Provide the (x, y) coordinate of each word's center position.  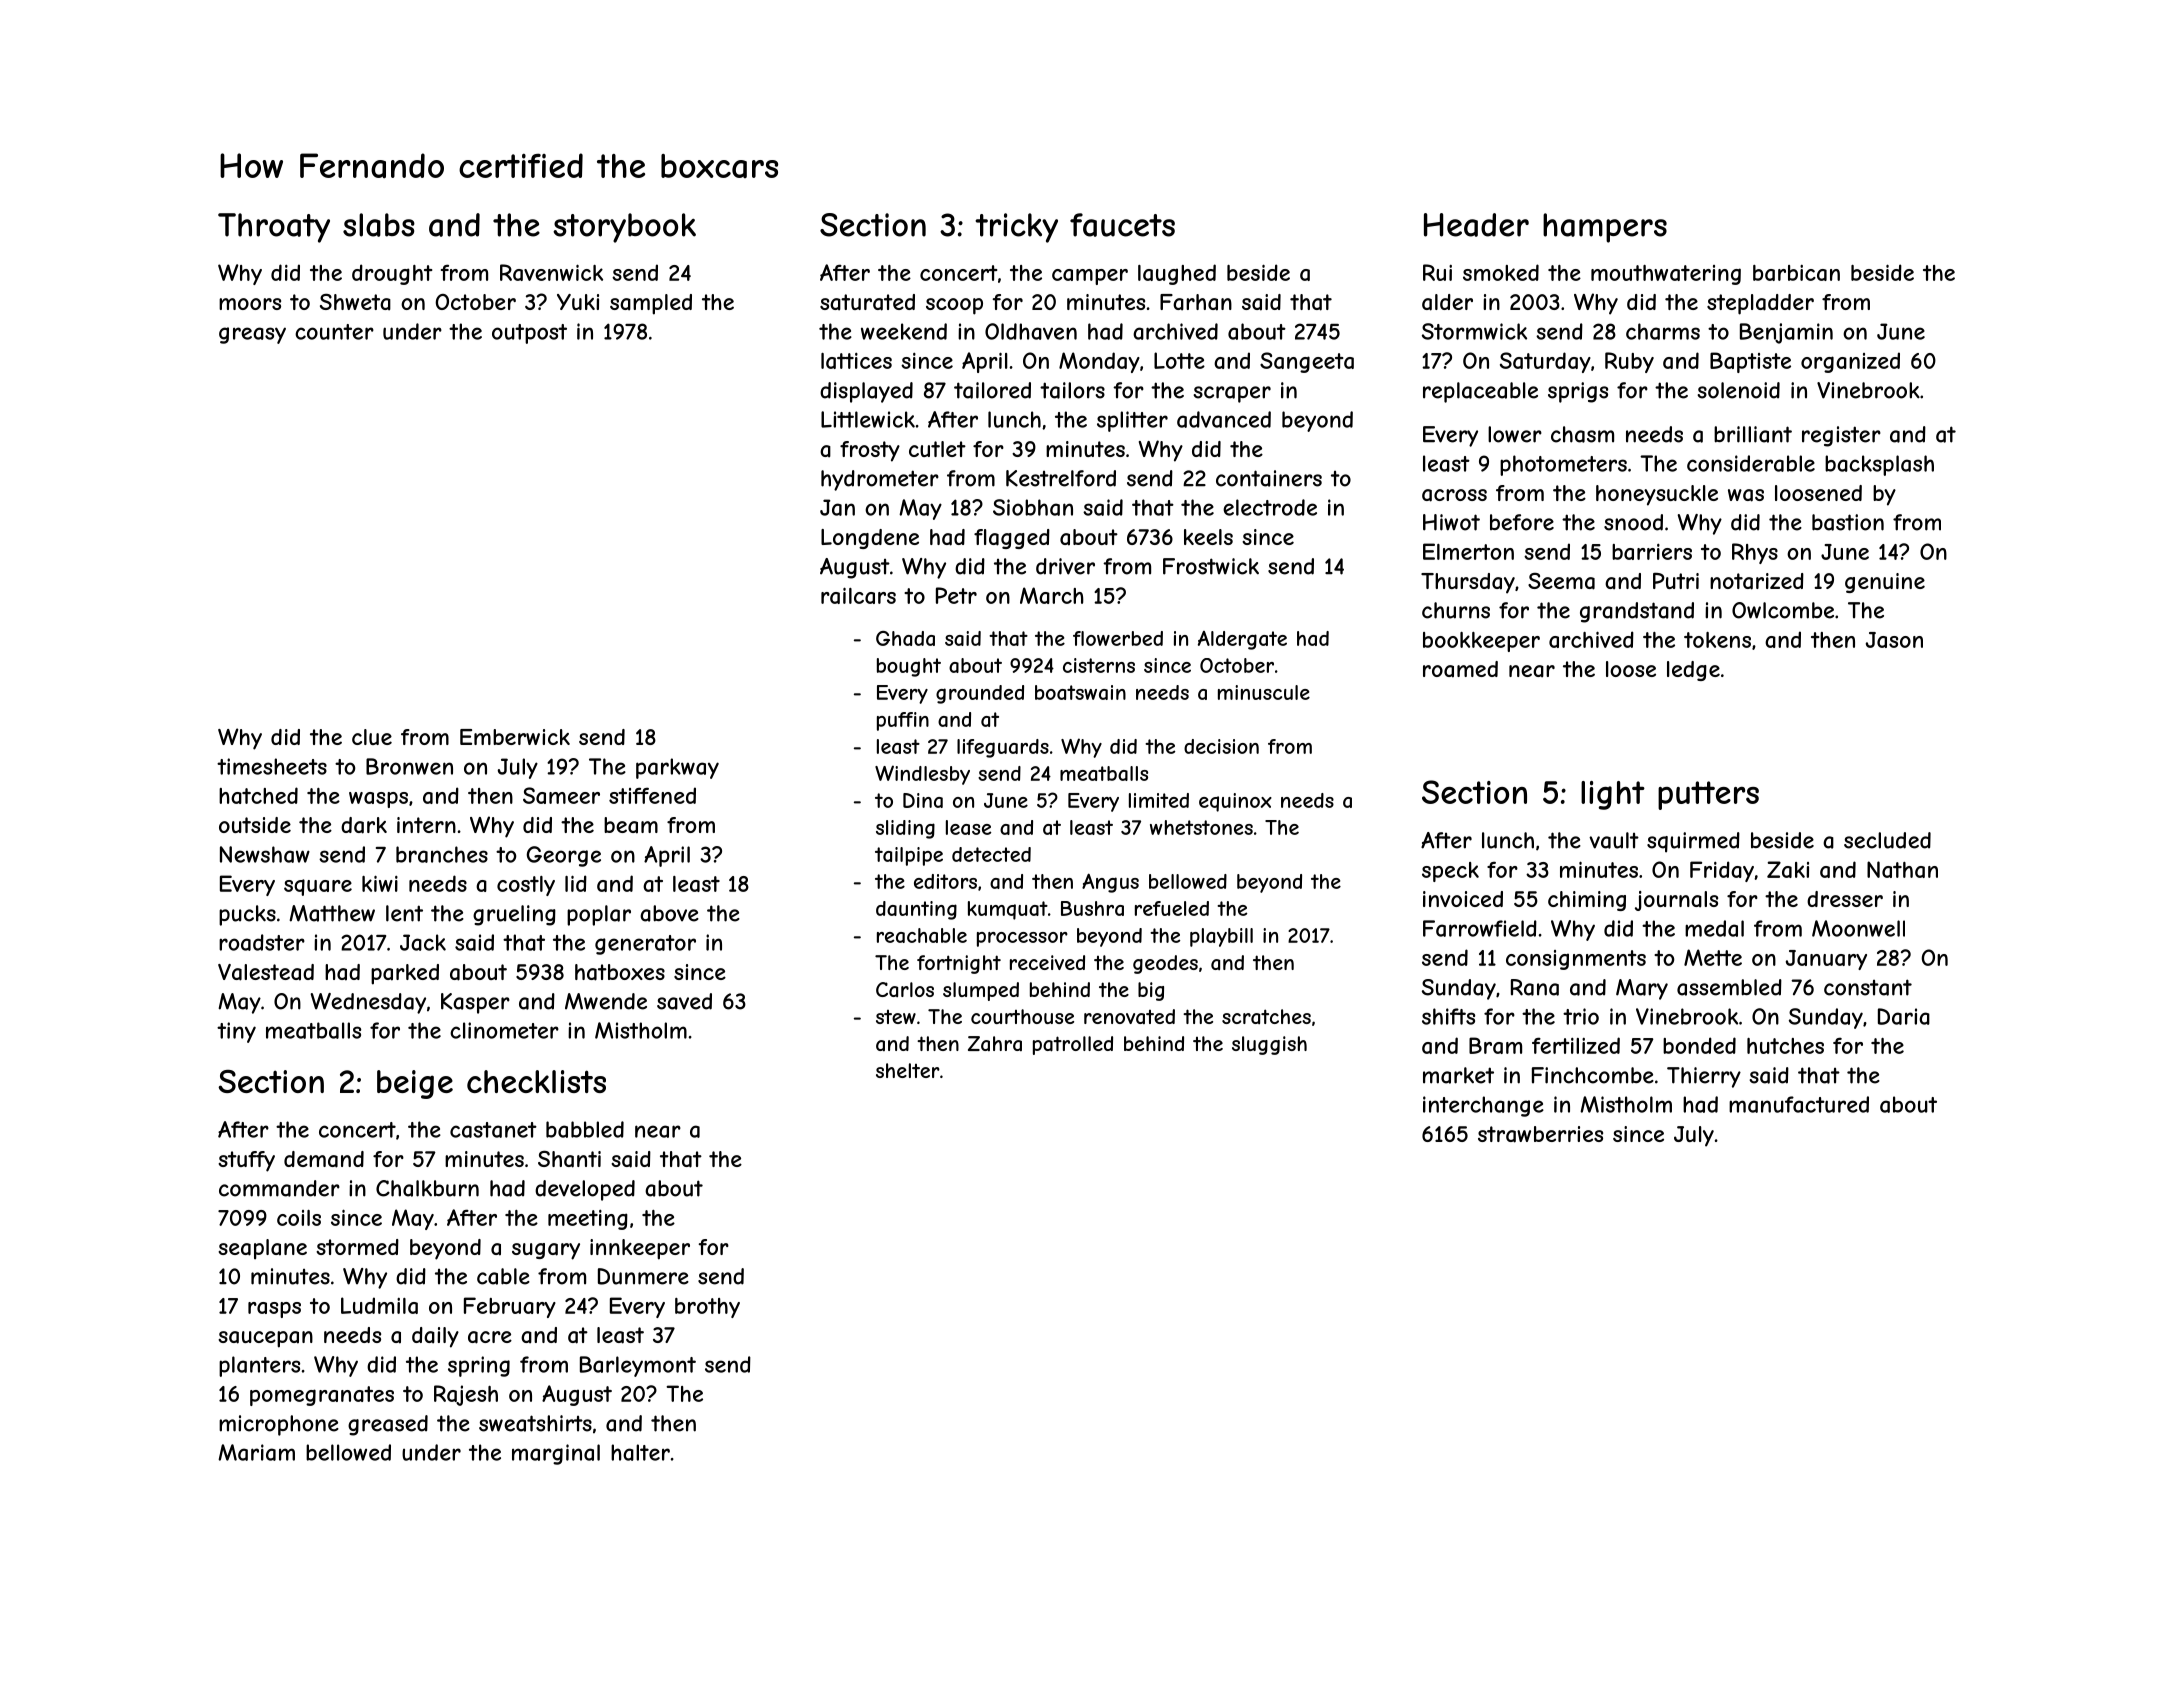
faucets (1122, 225)
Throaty (274, 228)
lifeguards (1003, 748)
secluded (1887, 840)
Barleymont (638, 1366)
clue (372, 737)
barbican (1796, 273)
